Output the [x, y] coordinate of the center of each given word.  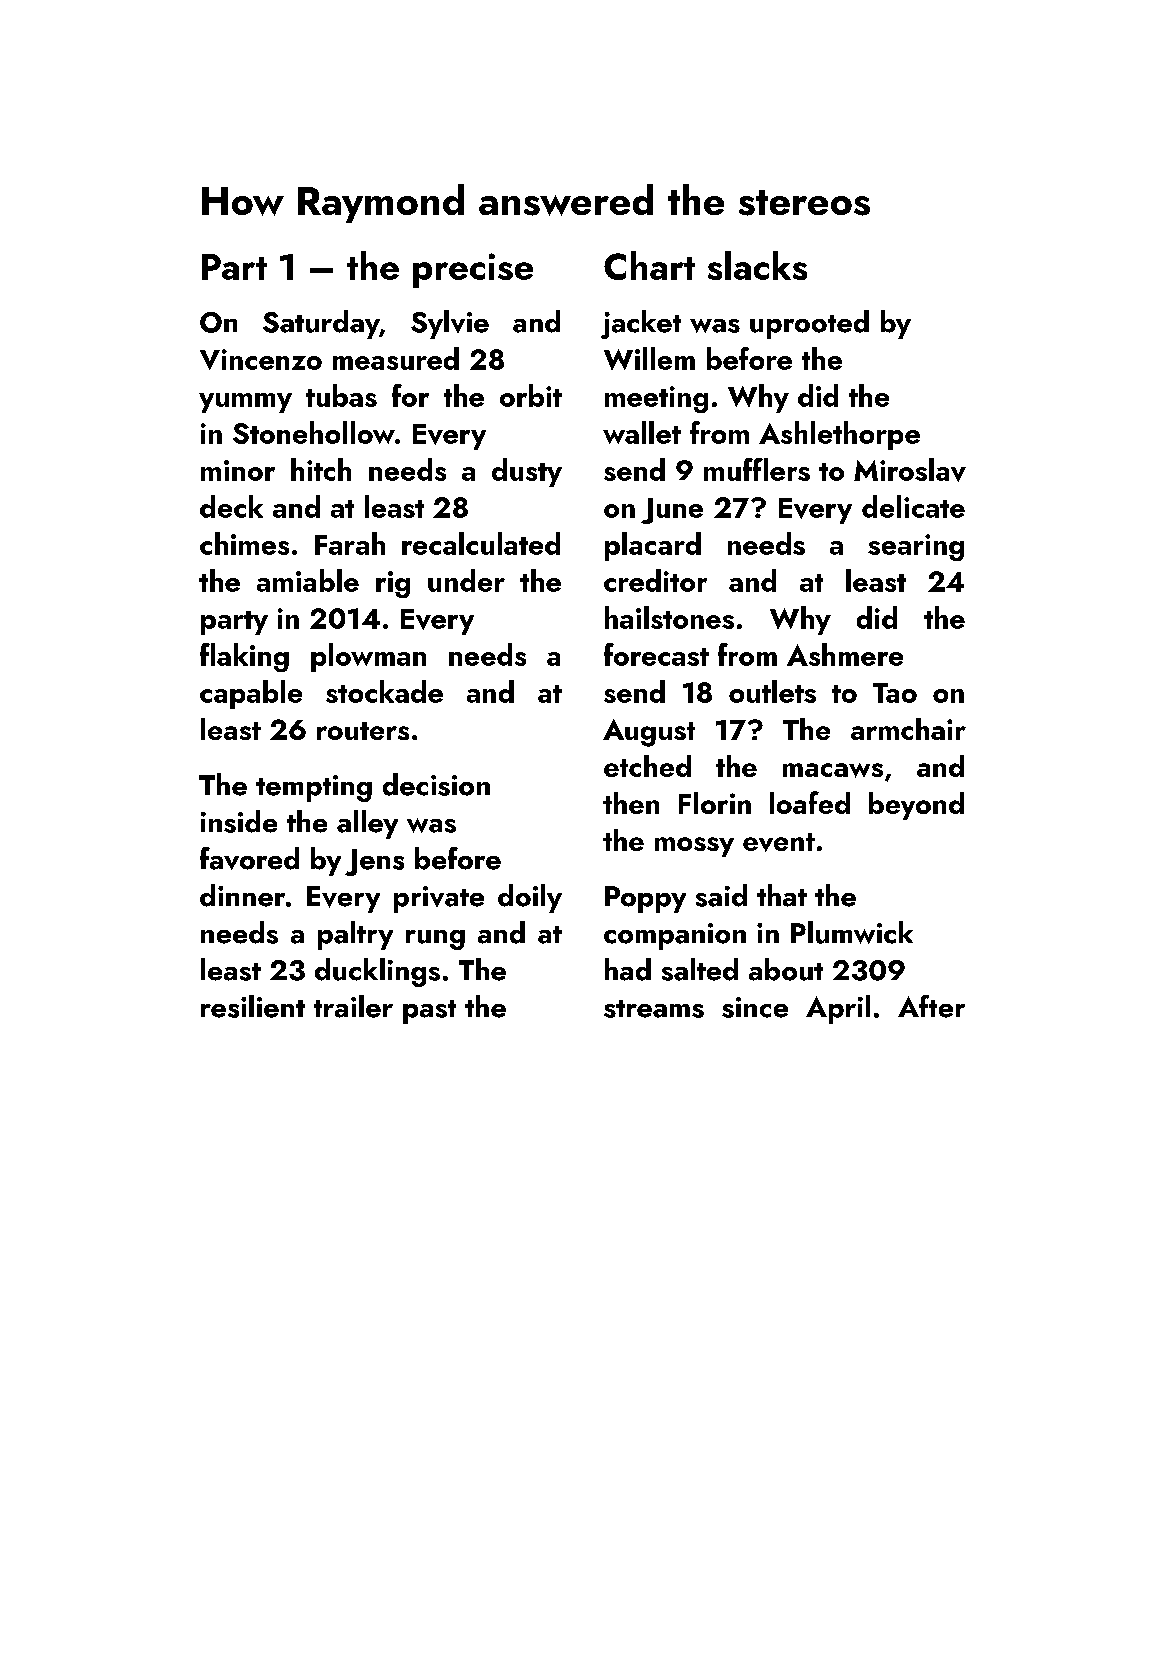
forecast [656, 654]
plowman [368, 657]
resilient [253, 1006]
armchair [908, 729]
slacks [757, 265]
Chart [649, 265]
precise [473, 270]
